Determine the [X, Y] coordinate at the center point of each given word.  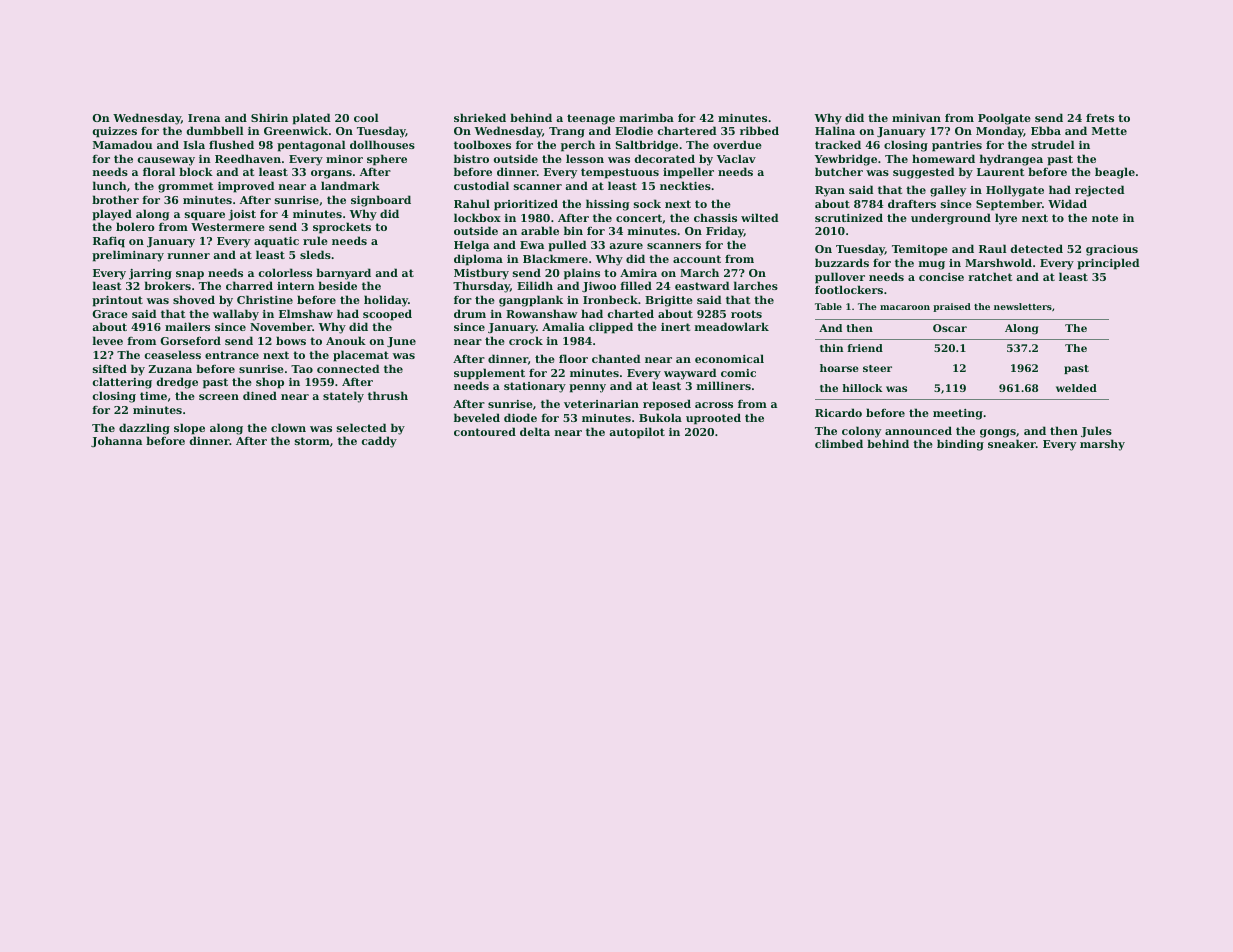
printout [117, 301]
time [153, 396]
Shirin [269, 117]
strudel [1053, 144]
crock [526, 340]
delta [535, 431]
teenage [591, 119]
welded [1076, 388]
